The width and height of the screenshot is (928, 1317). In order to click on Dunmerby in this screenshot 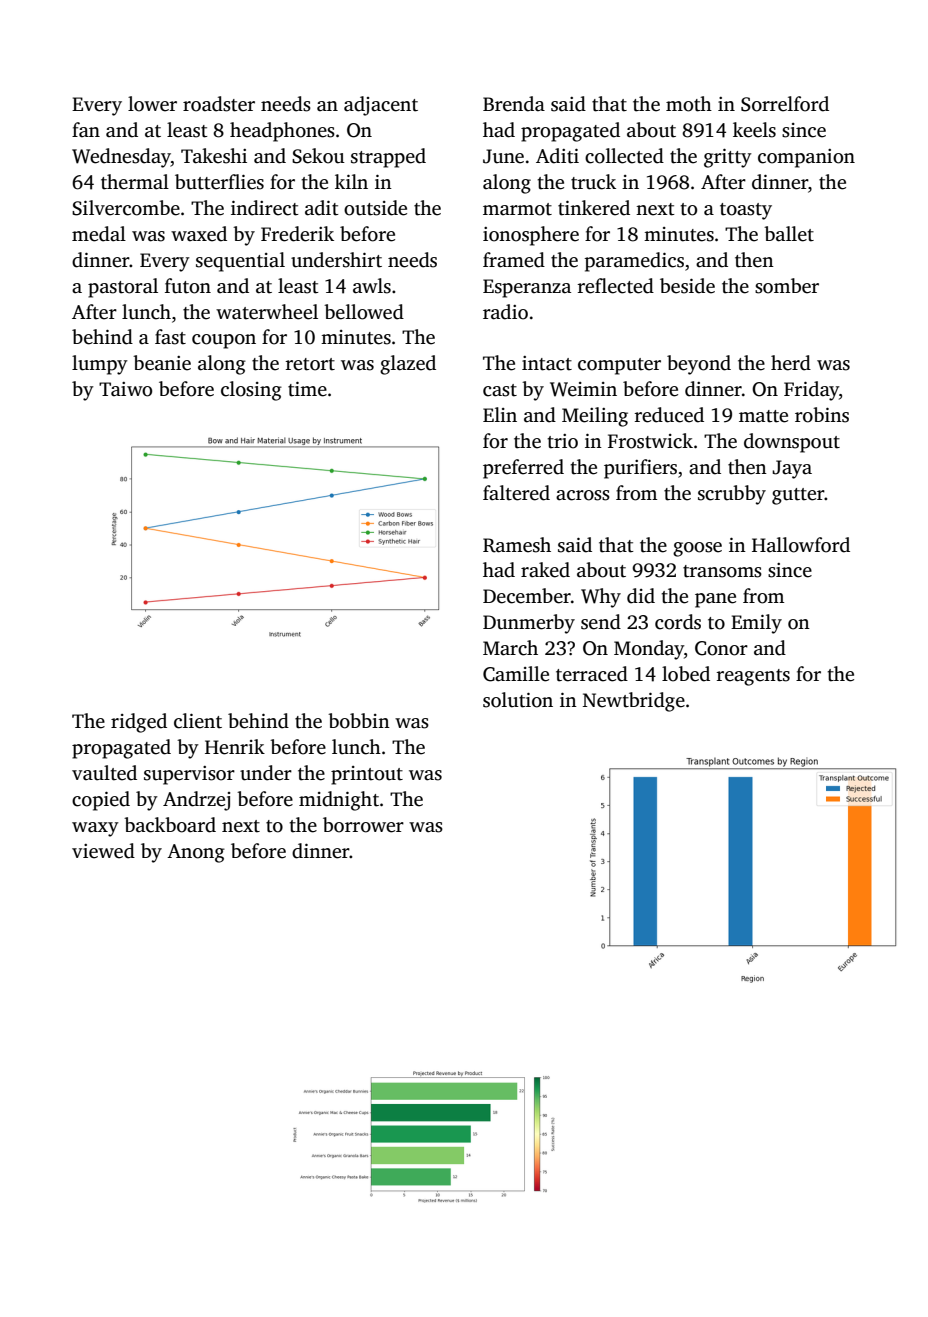, I will do `click(529, 624)`.
